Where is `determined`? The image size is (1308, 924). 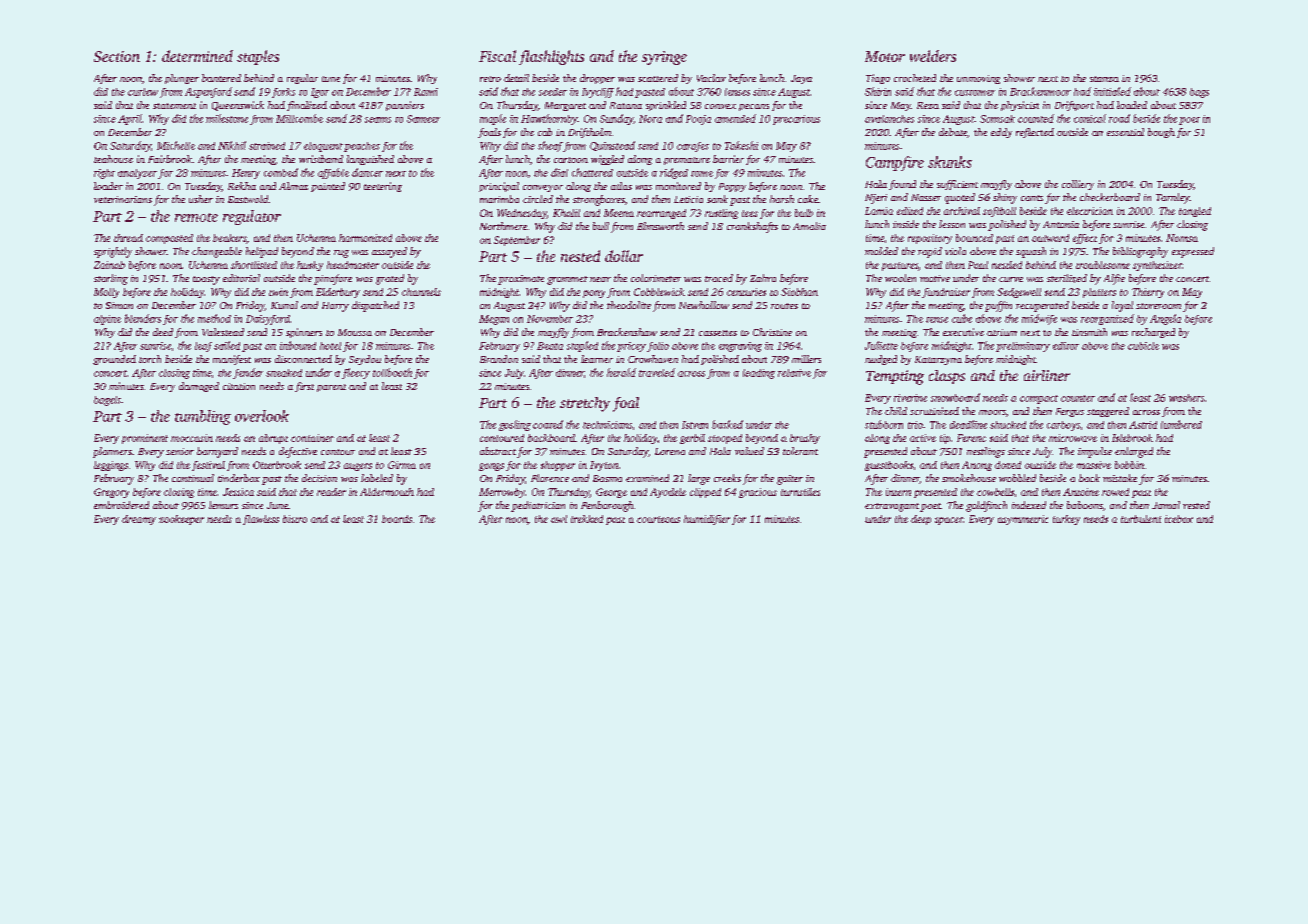
determined is located at coordinates (197, 56).
